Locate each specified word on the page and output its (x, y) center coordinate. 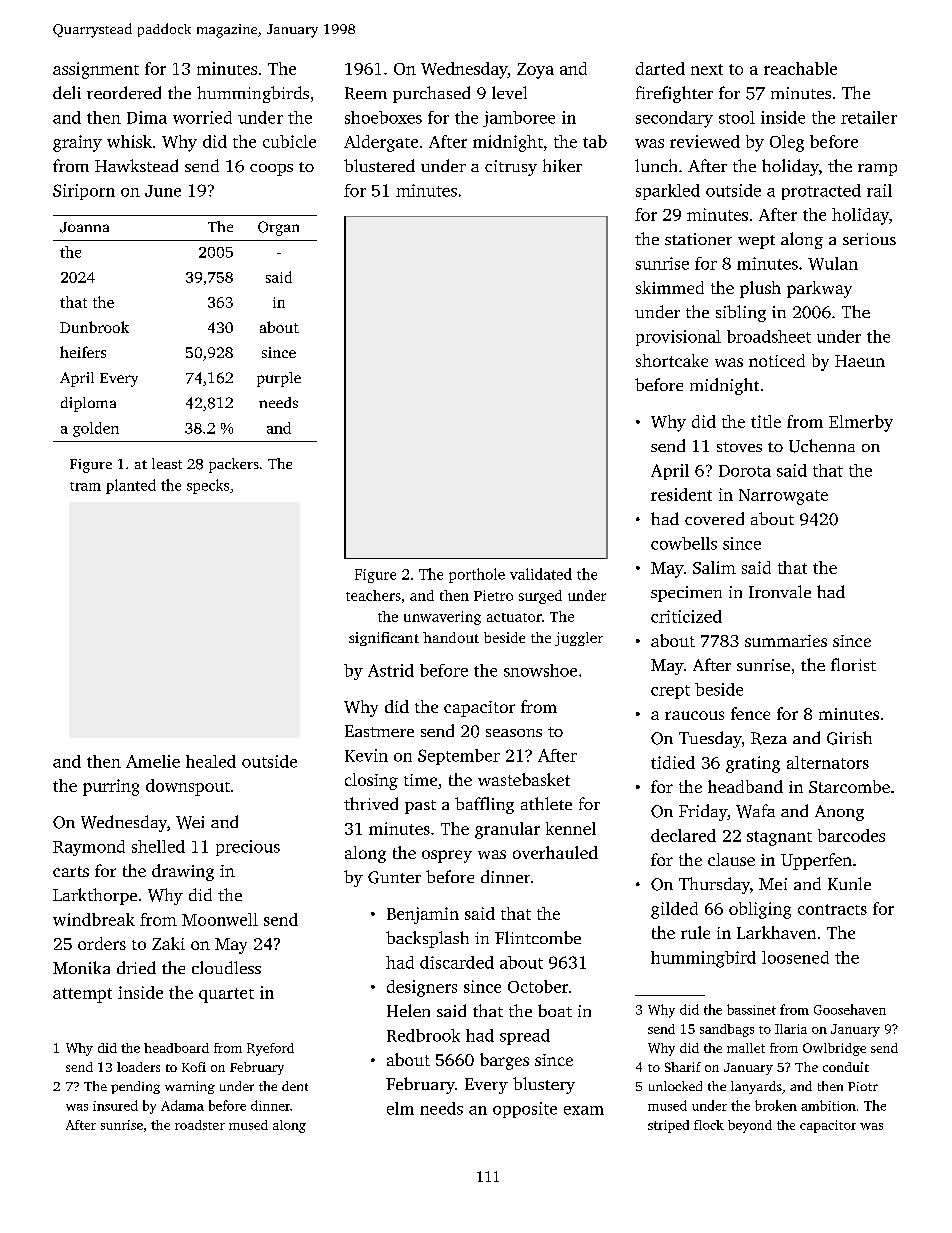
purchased (431, 94)
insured (115, 1105)
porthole (477, 575)
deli (67, 92)
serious (869, 239)
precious (248, 848)
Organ (278, 228)
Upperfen (816, 861)
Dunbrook (94, 327)
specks (208, 486)
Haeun (860, 361)
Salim (714, 567)
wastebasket (524, 779)
